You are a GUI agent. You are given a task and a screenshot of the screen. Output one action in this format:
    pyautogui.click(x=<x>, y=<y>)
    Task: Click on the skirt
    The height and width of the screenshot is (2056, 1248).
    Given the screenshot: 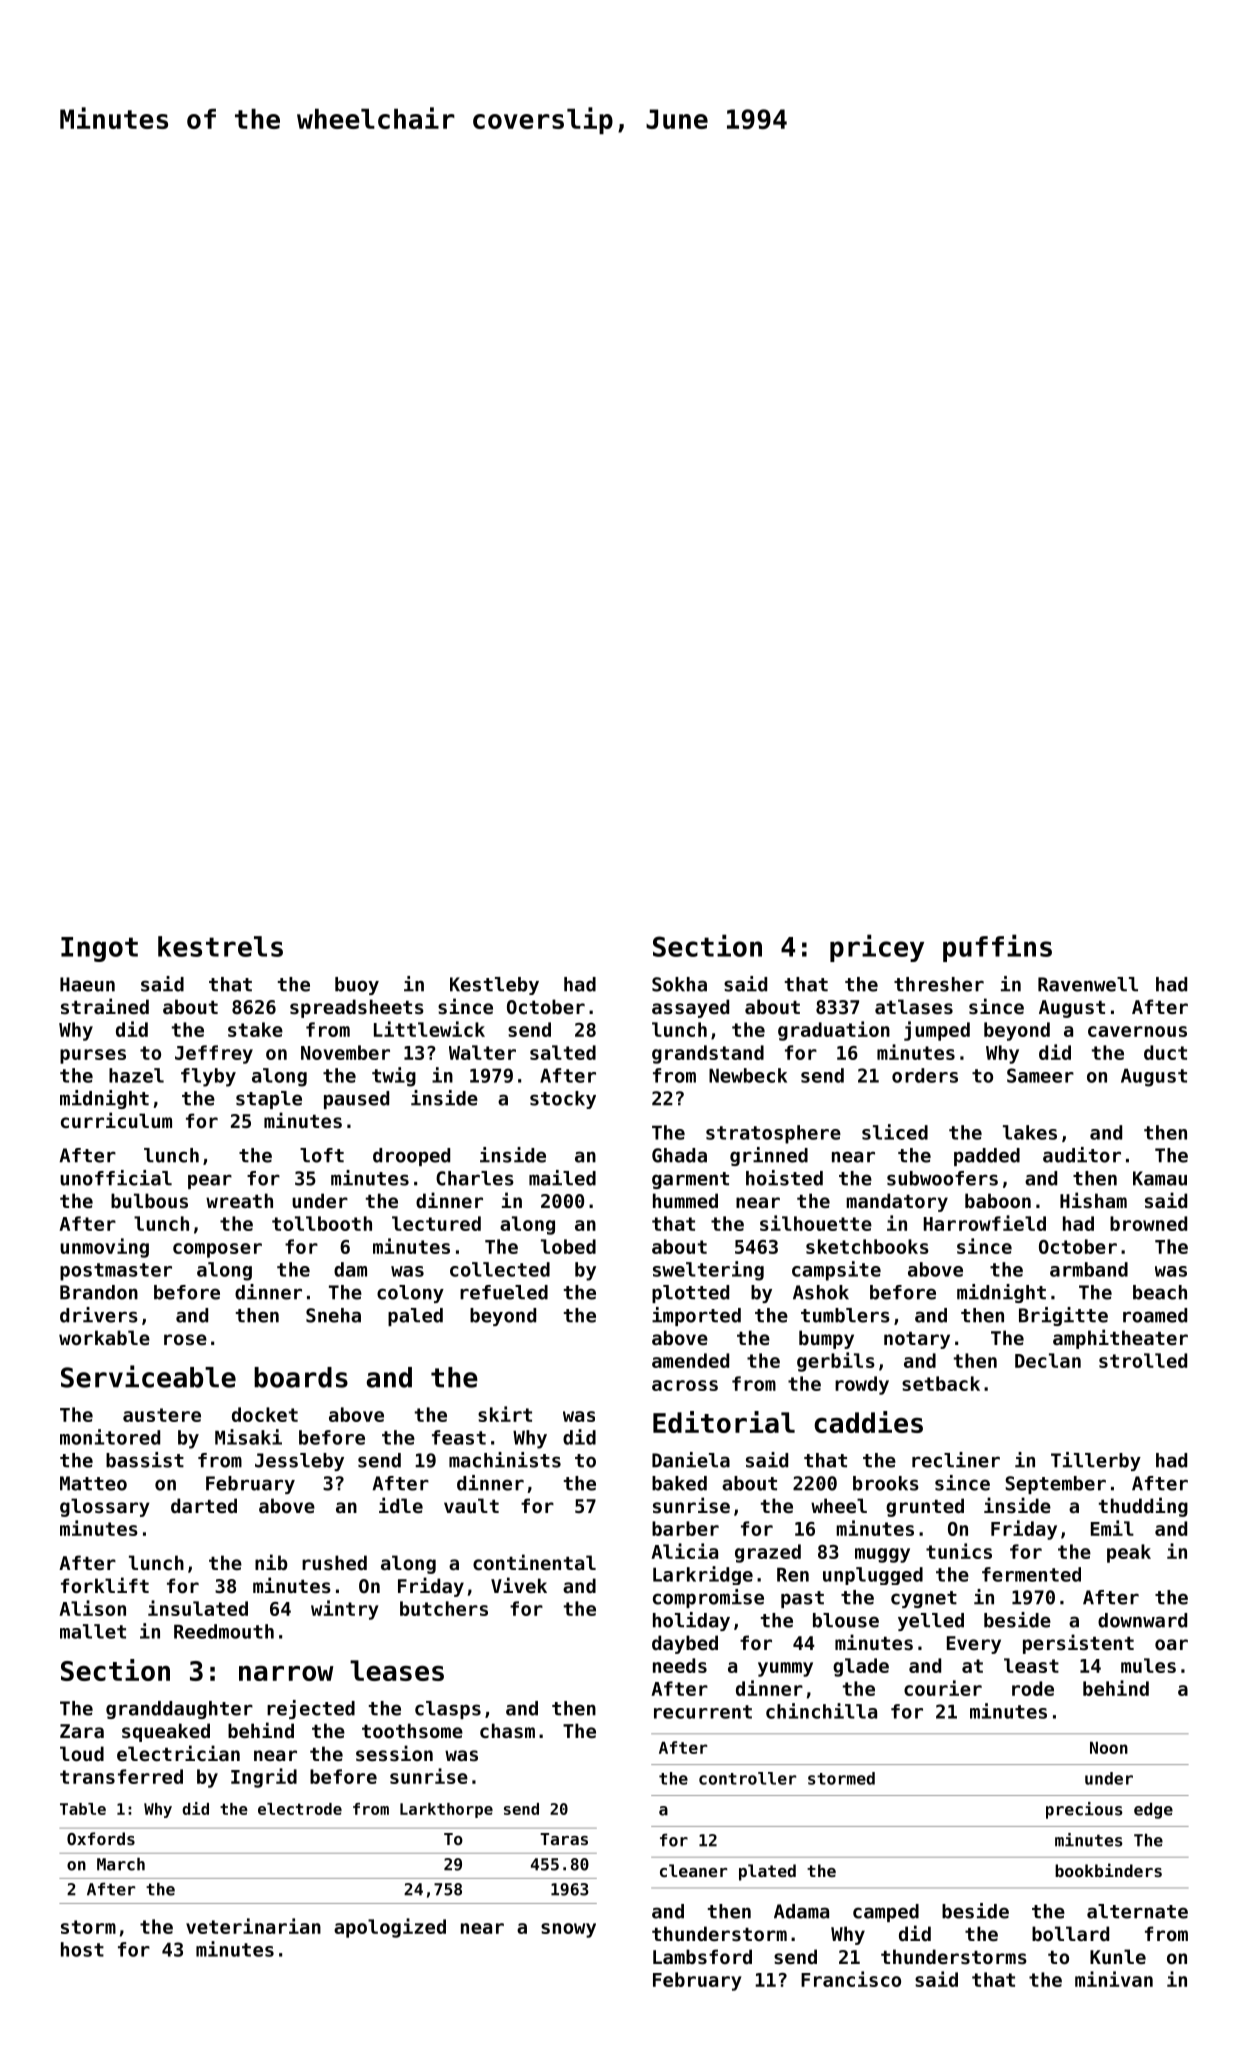 What is the action you would take?
    pyautogui.click(x=505, y=1414)
